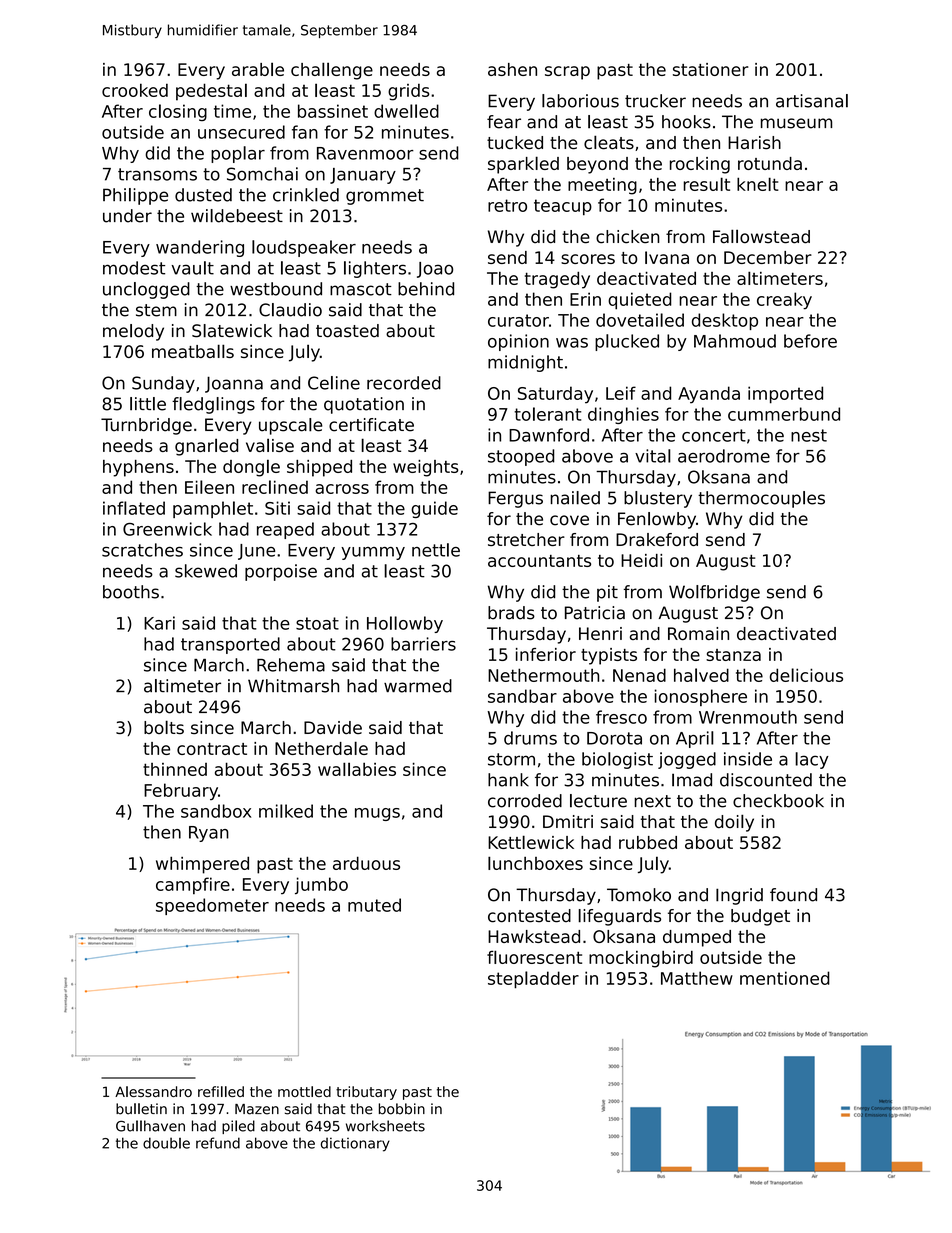  What do you see at coordinates (258, 69) in the screenshot?
I see `arable` at bounding box center [258, 69].
